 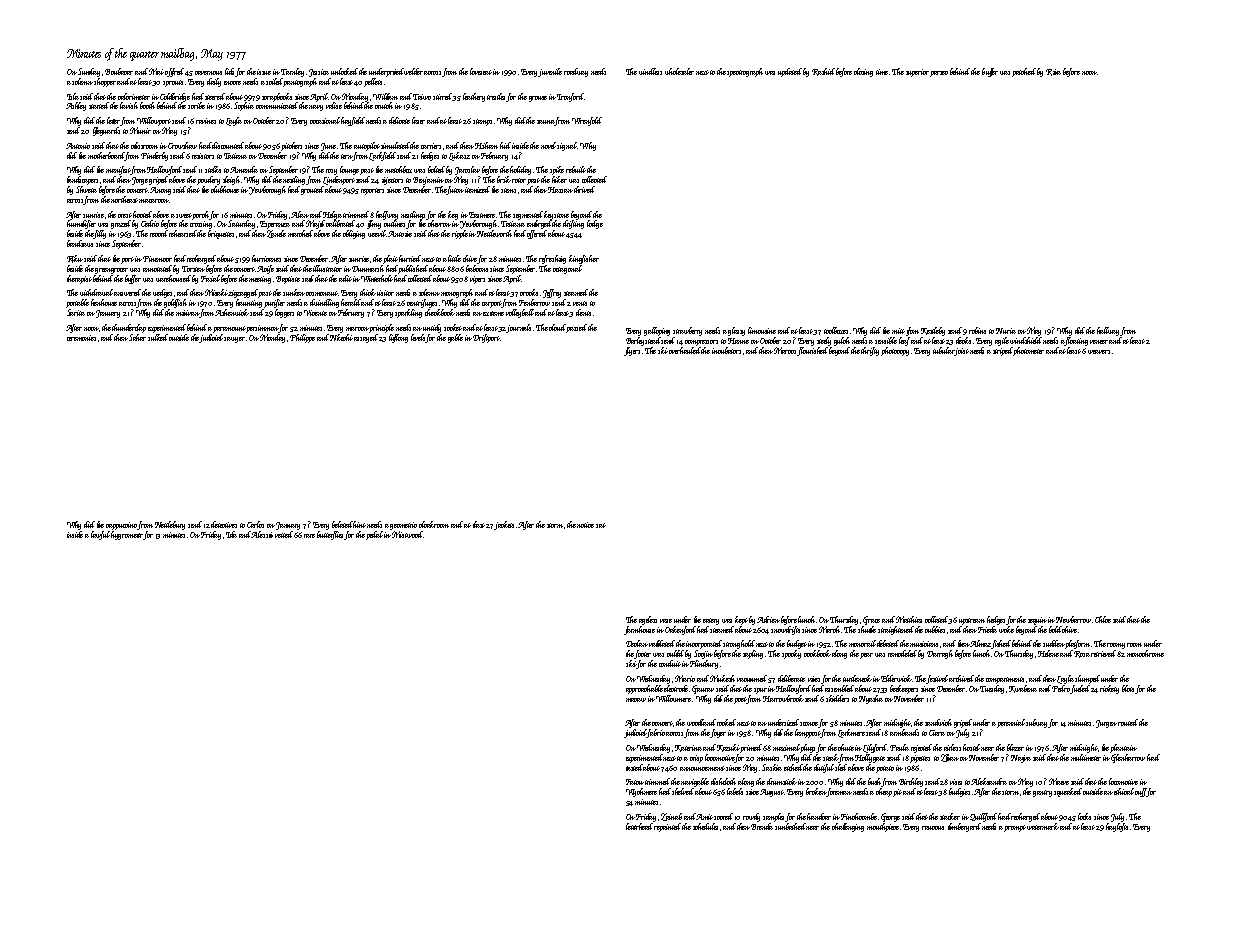 What do you see at coordinates (292, 72) in the document?
I see `Tarnley` at bounding box center [292, 72].
